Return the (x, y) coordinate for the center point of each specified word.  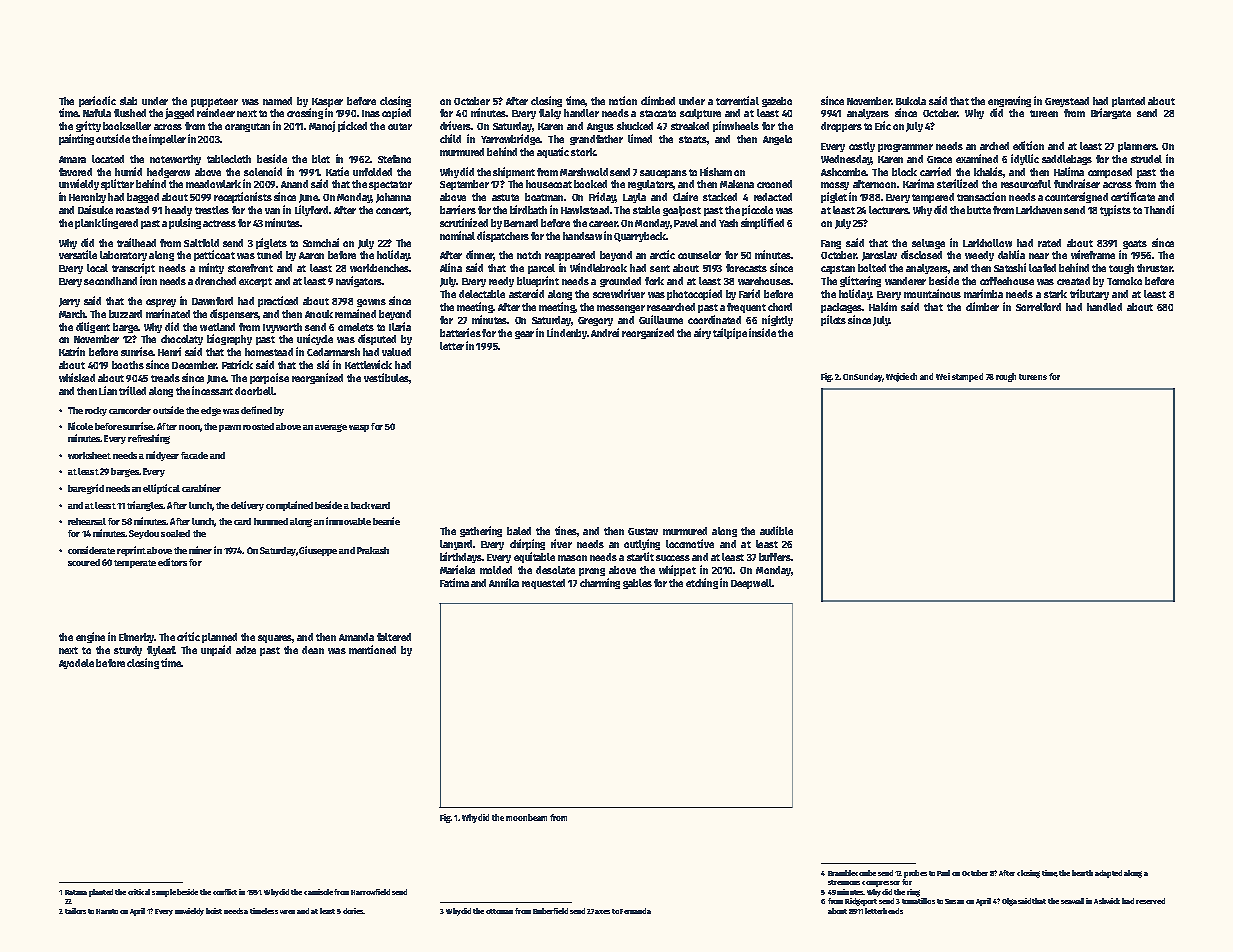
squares (275, 639)
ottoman (499, 911)
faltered (394, 637)
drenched (215, 281)
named (277, 101)
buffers (775, 557)
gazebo (777, 102)
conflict (225, 892)
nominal (457, 235)
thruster (1154, 268)
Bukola (911, 101)
